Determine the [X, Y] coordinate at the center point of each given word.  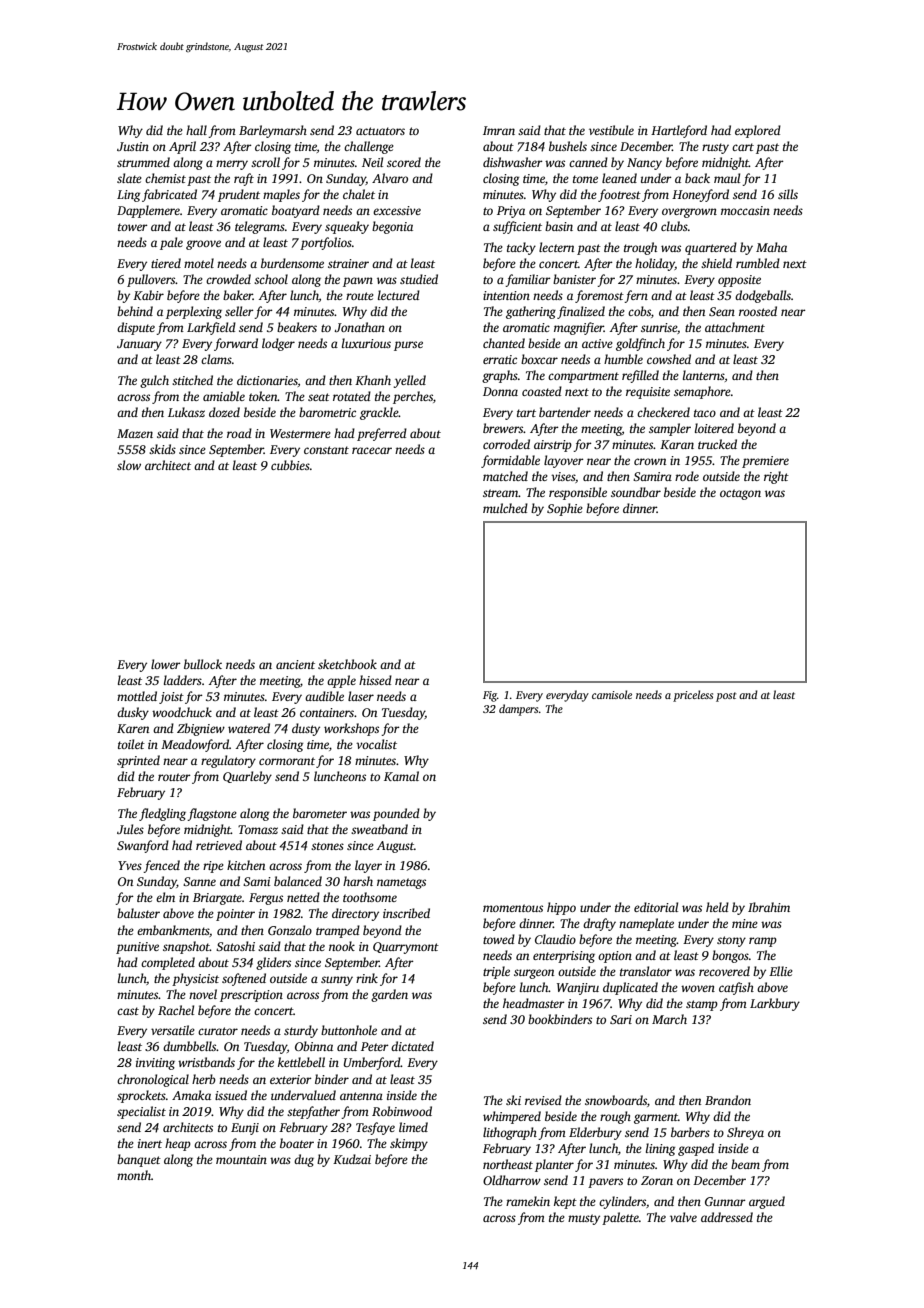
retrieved [219, 845]
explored [758, 131]
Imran [499, 130]
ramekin [528, 1201]
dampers [518, 710]
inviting [155, 1064]
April [182, 147]
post [726, 697]
